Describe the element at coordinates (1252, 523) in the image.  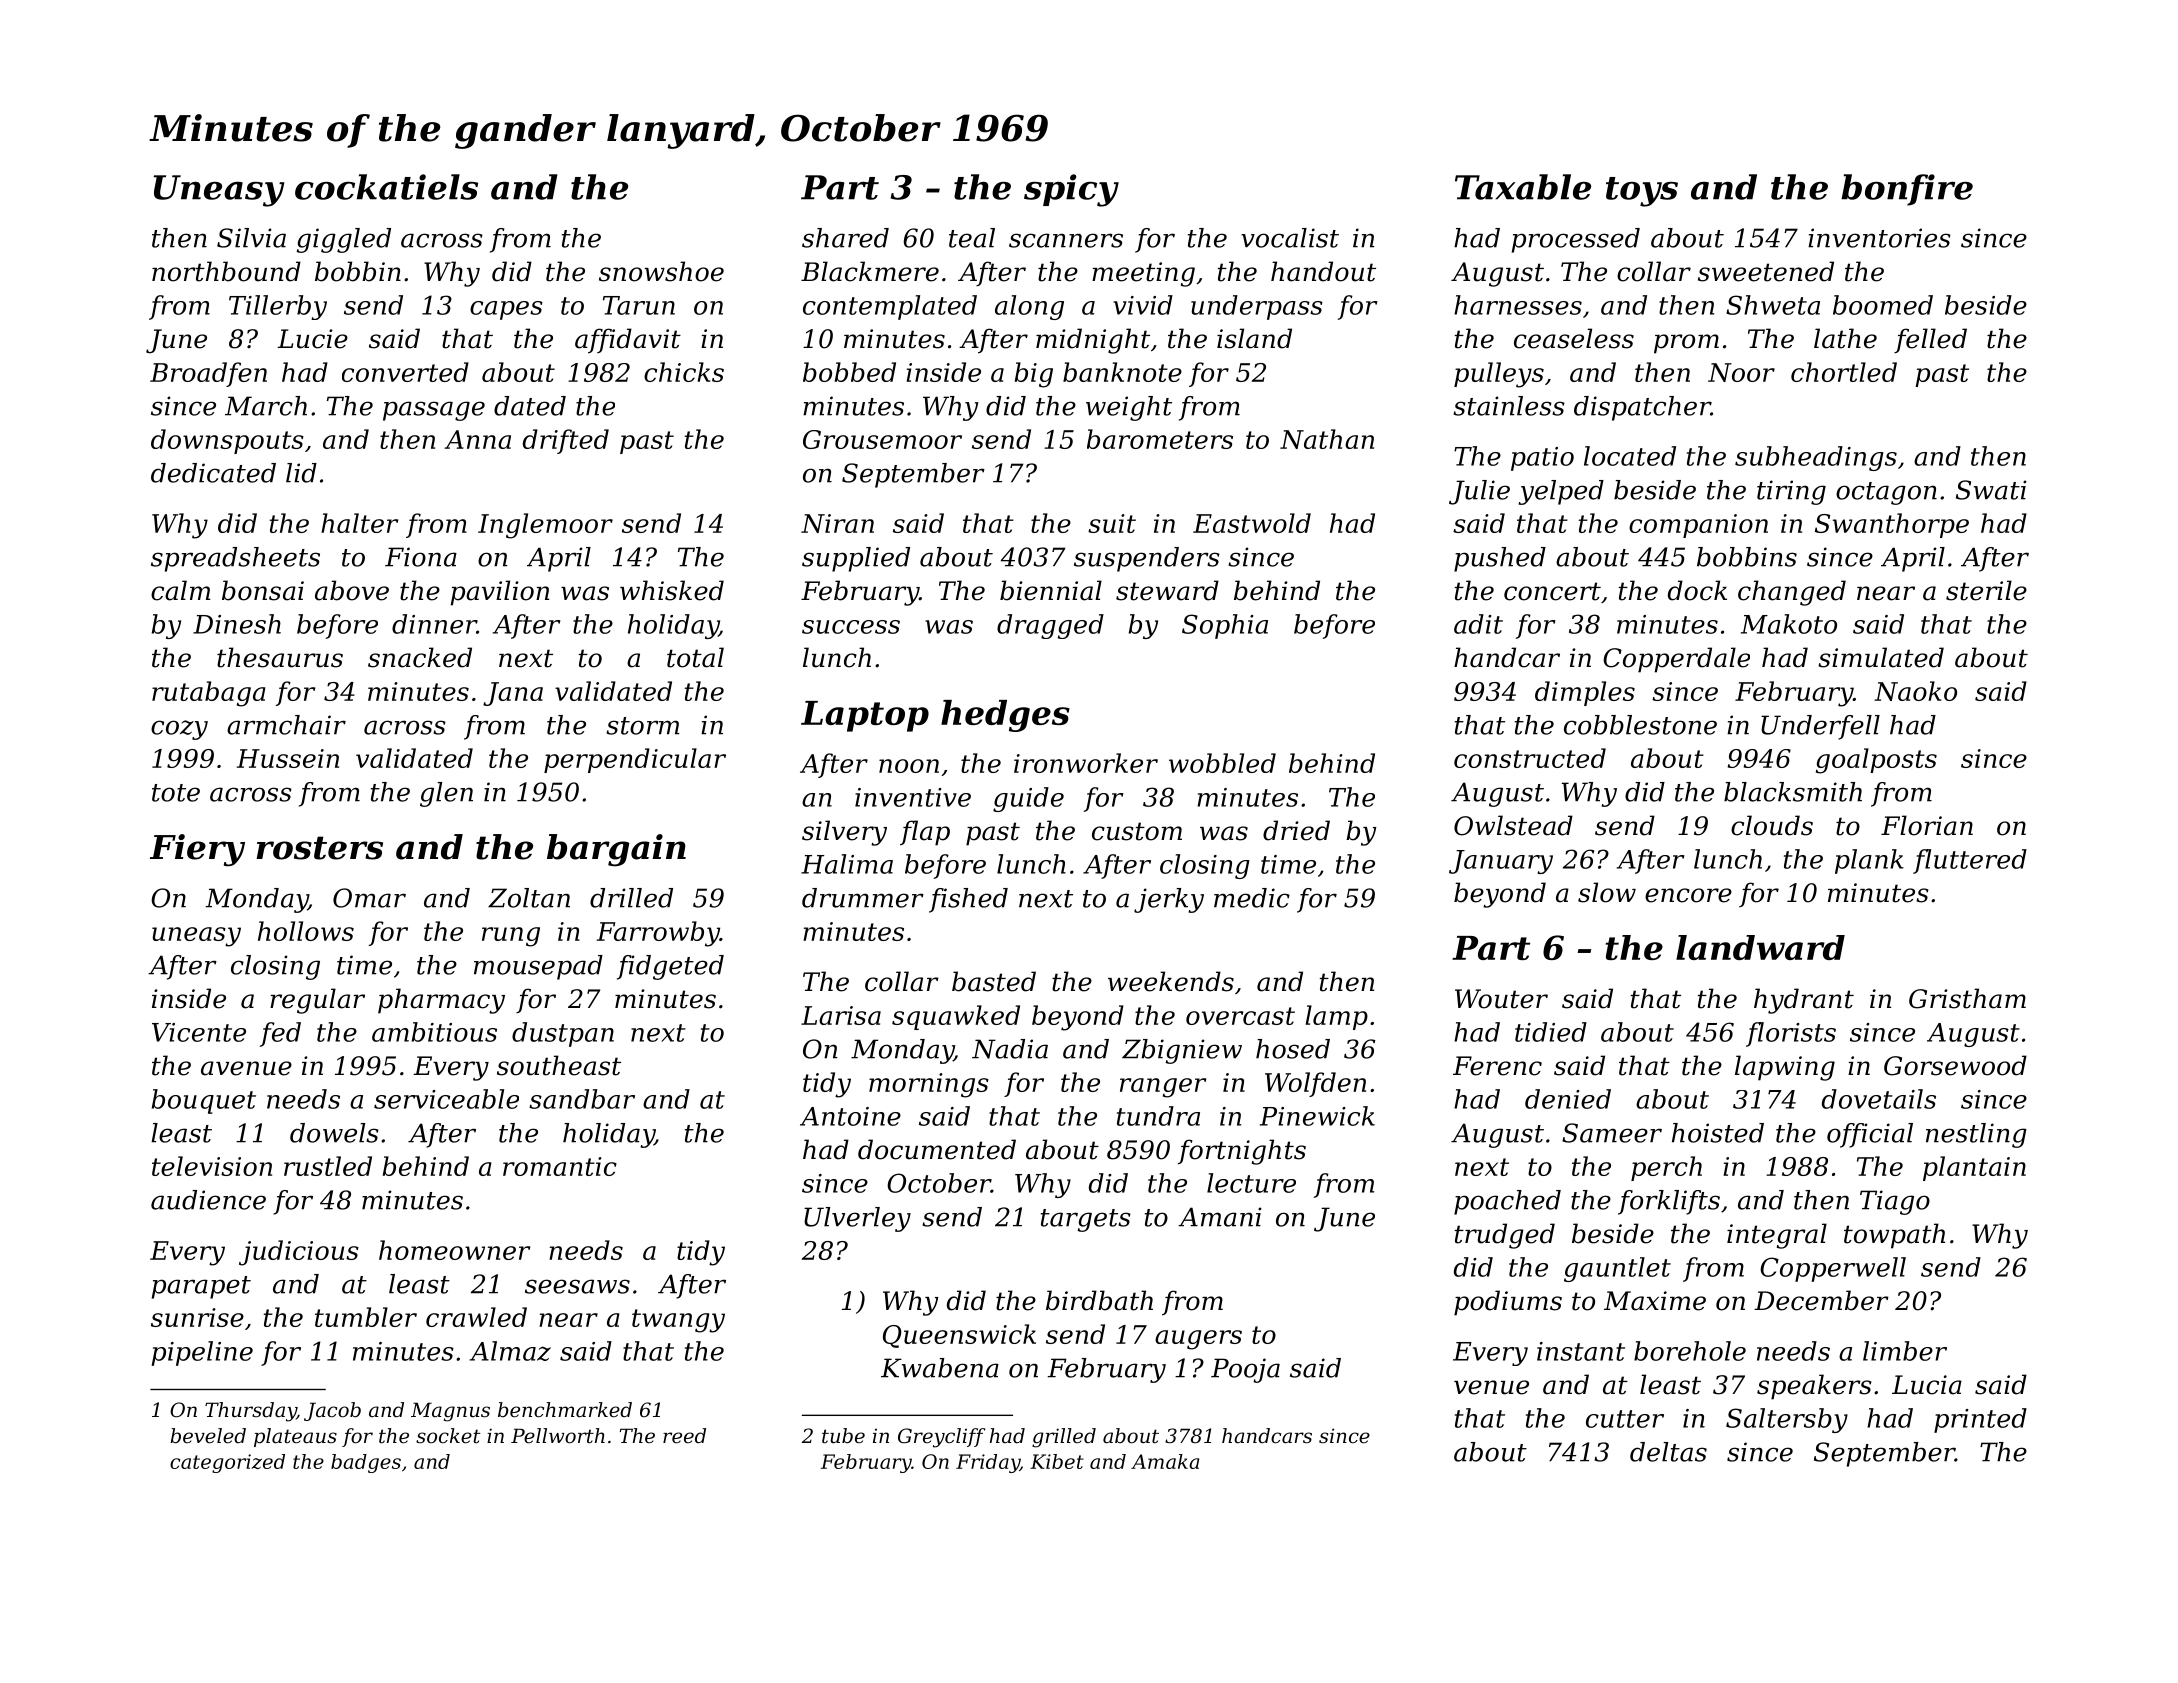
I see `Eastwold` at that location.
